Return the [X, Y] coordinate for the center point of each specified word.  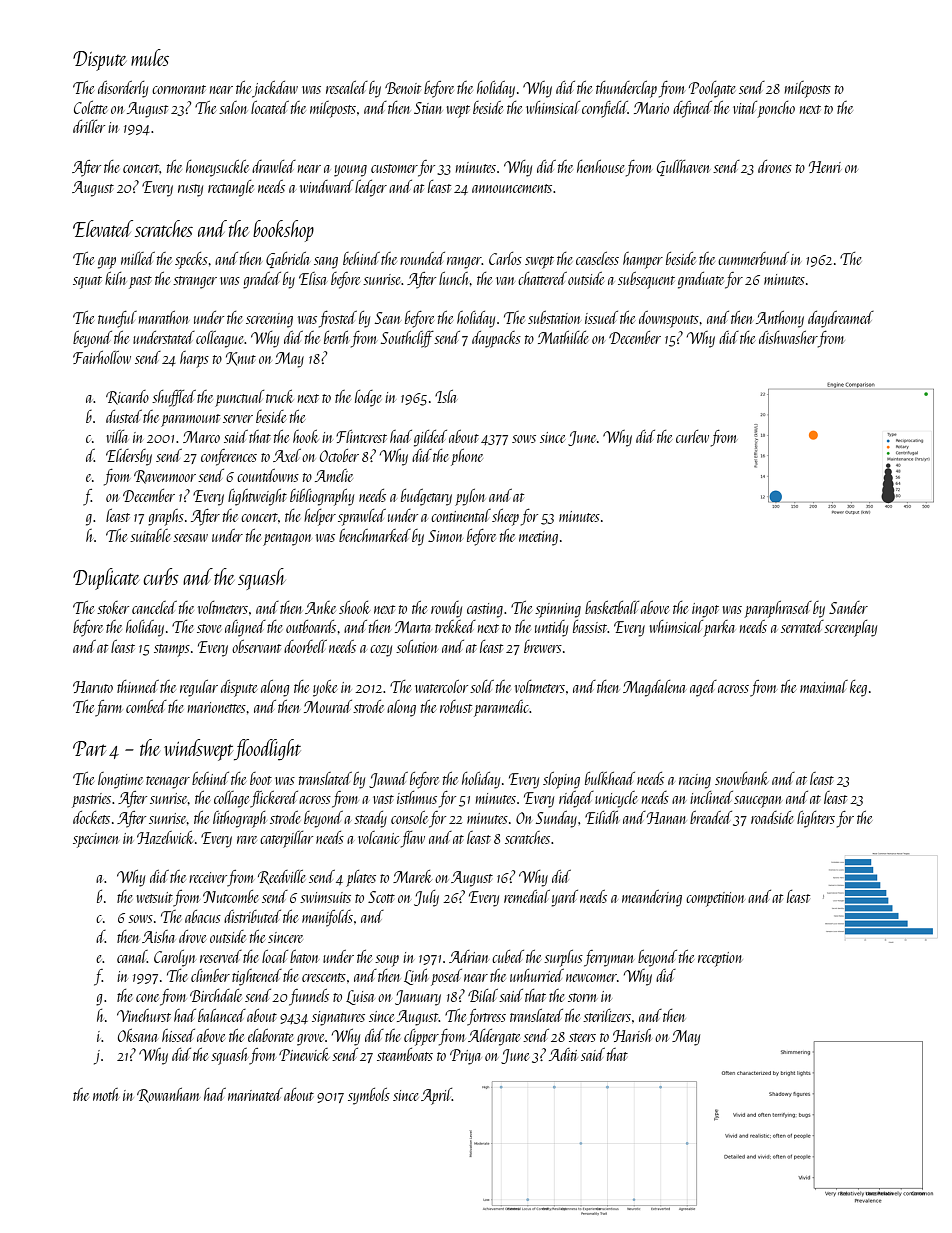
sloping [561, 780]
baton [304, 956]
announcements [512, 188]
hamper [643, 260]
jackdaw [275, 89]
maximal [824, 686]
